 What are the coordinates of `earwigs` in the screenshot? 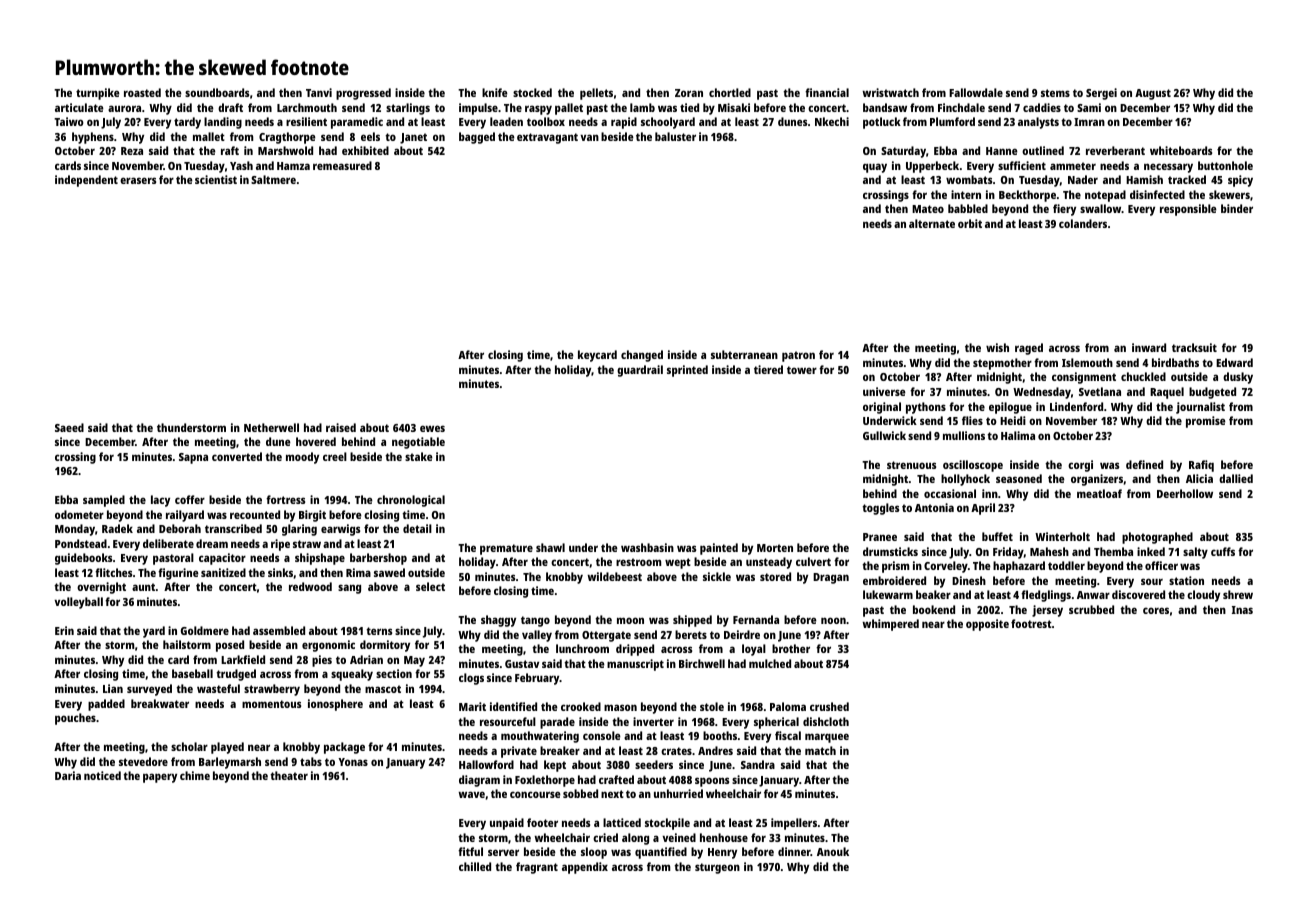 It's located at (340, 530).
